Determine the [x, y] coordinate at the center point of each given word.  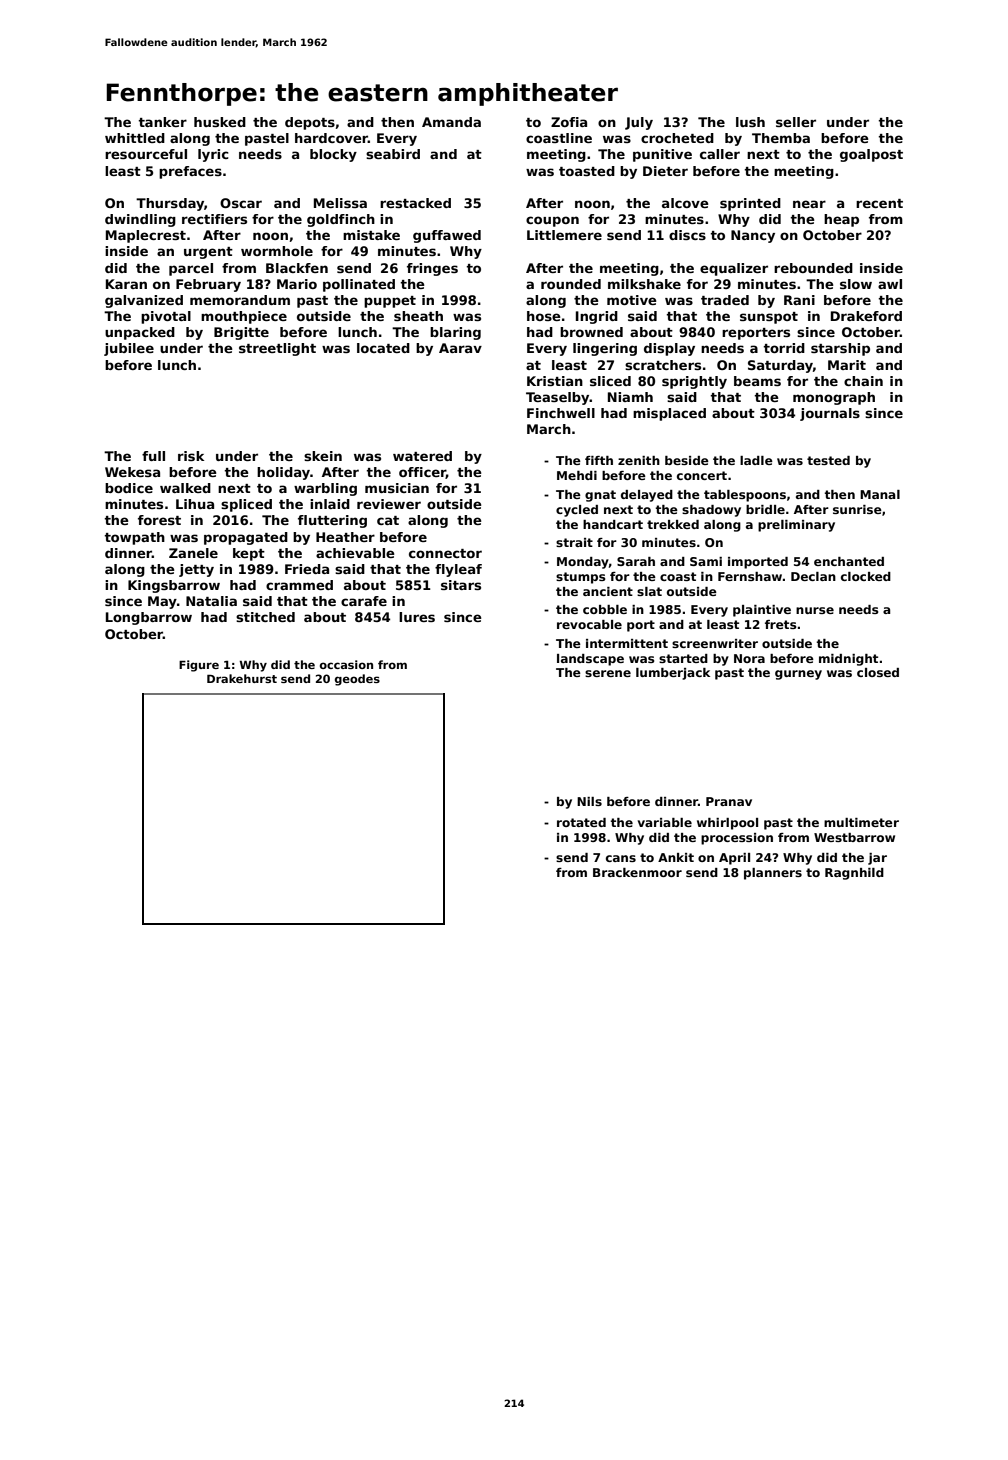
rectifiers [214, 219]
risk [191, 456]
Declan [813, 576]
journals [830, 414]
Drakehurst [242, 678]
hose [544, 316]
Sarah [636, 561]
